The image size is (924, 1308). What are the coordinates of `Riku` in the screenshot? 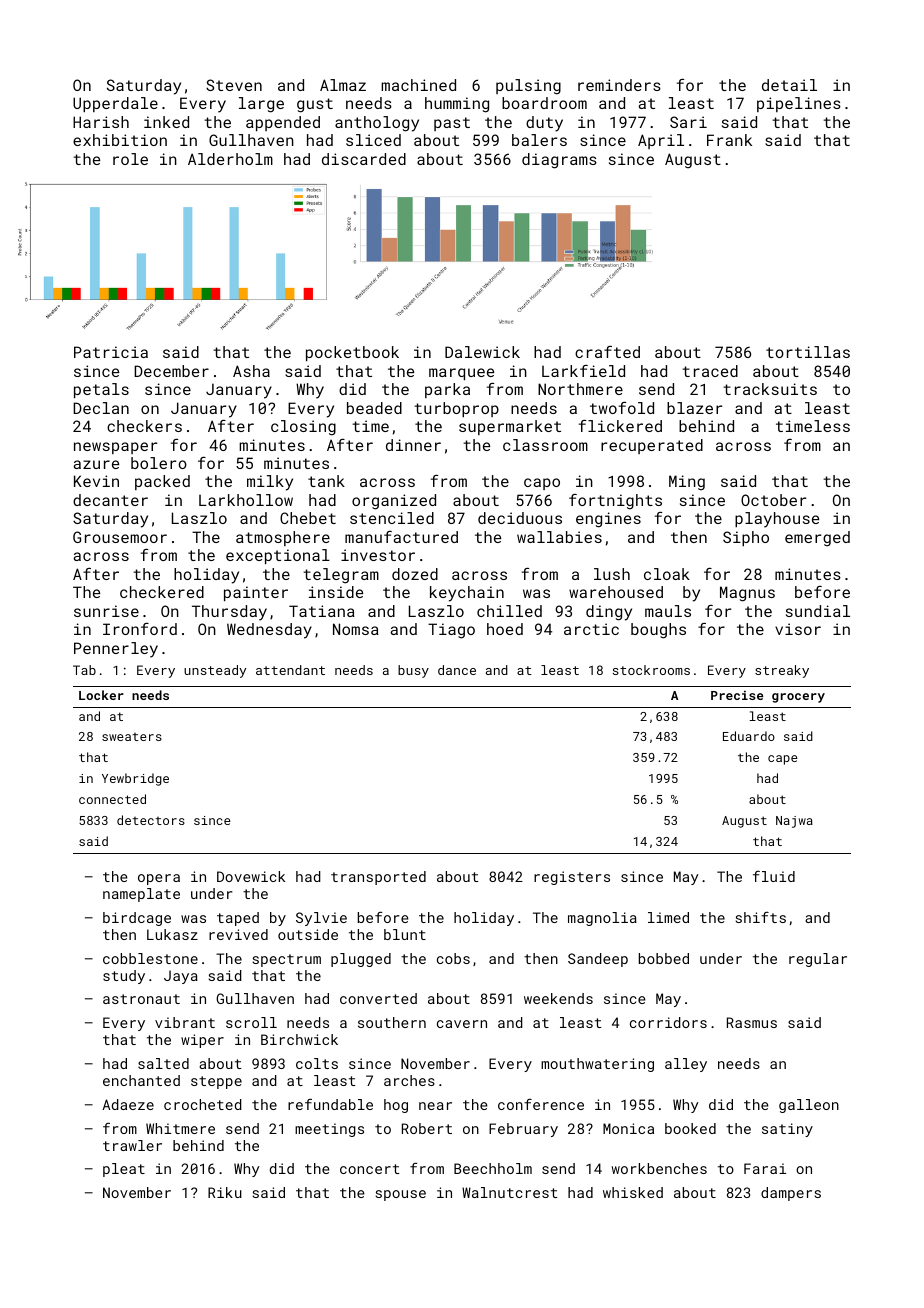 It's located at (225, 1192).
